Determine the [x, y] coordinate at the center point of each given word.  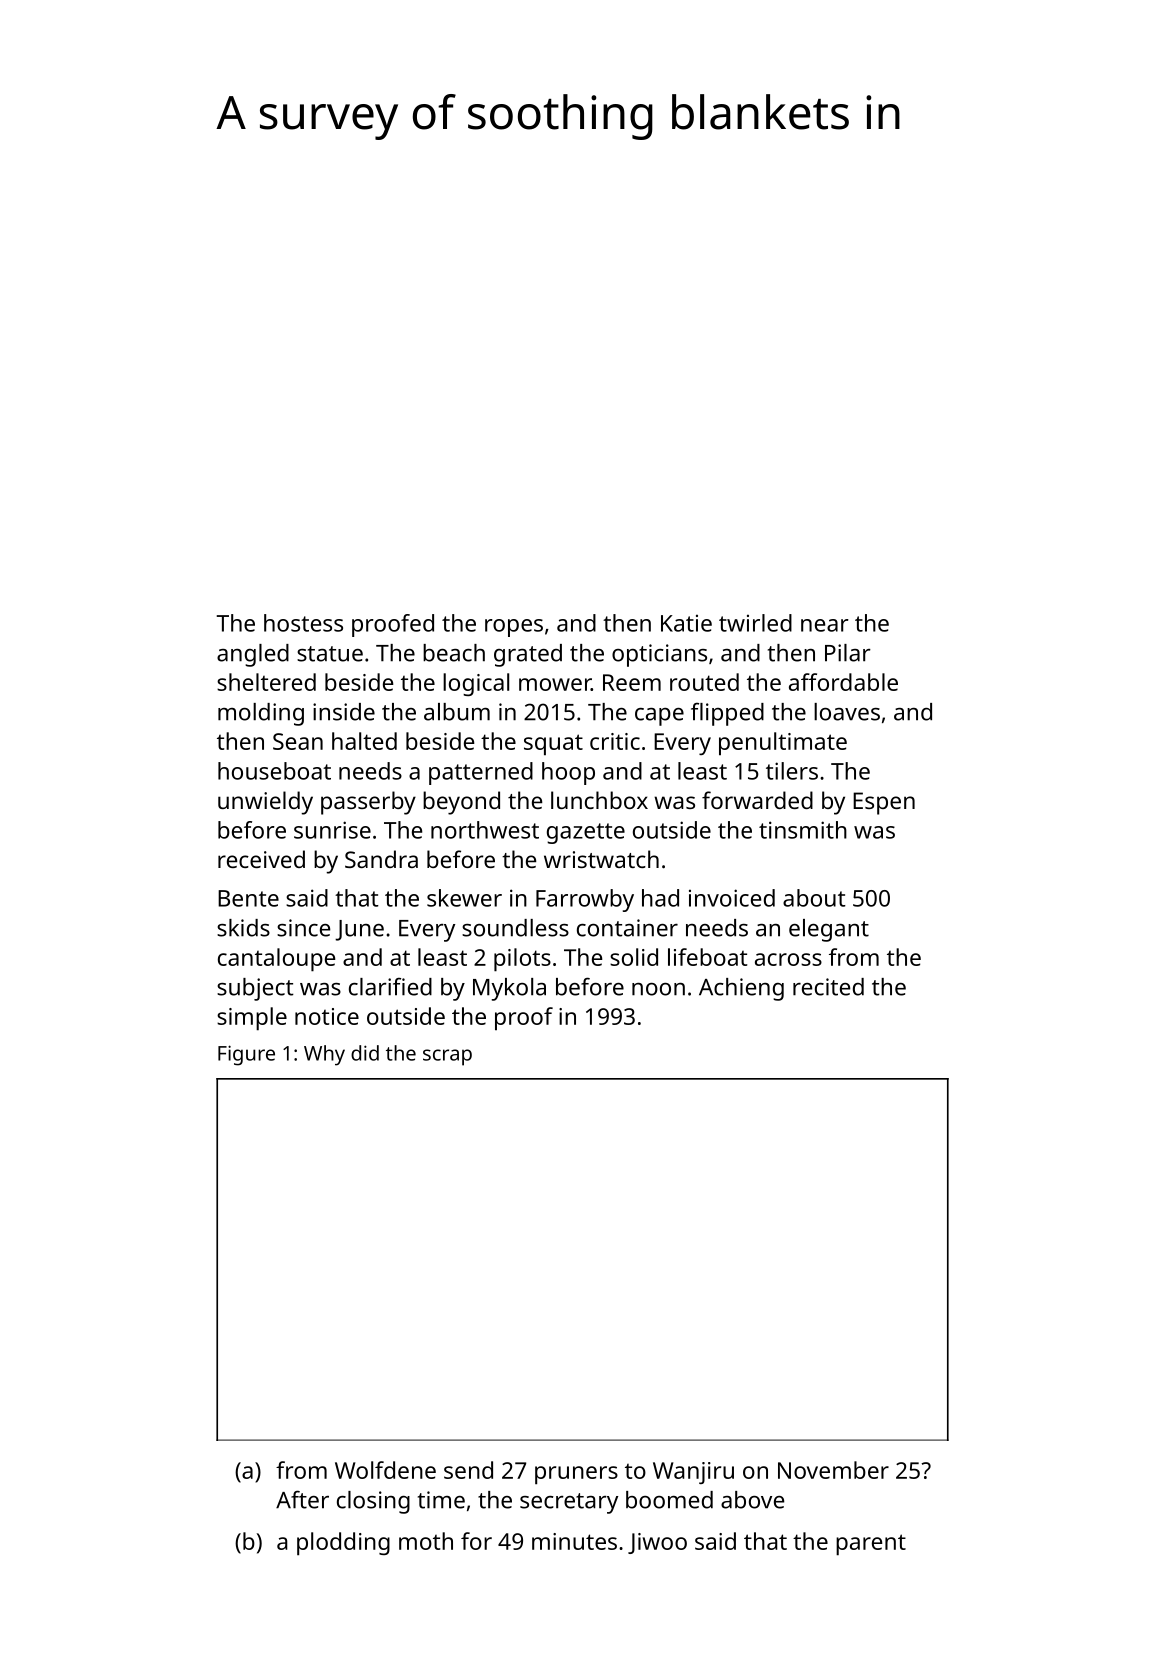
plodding [343, 1544]
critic [615, 741]
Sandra [381, 859]
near [825, 625]
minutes [574, 1541]
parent [871, 1545]
